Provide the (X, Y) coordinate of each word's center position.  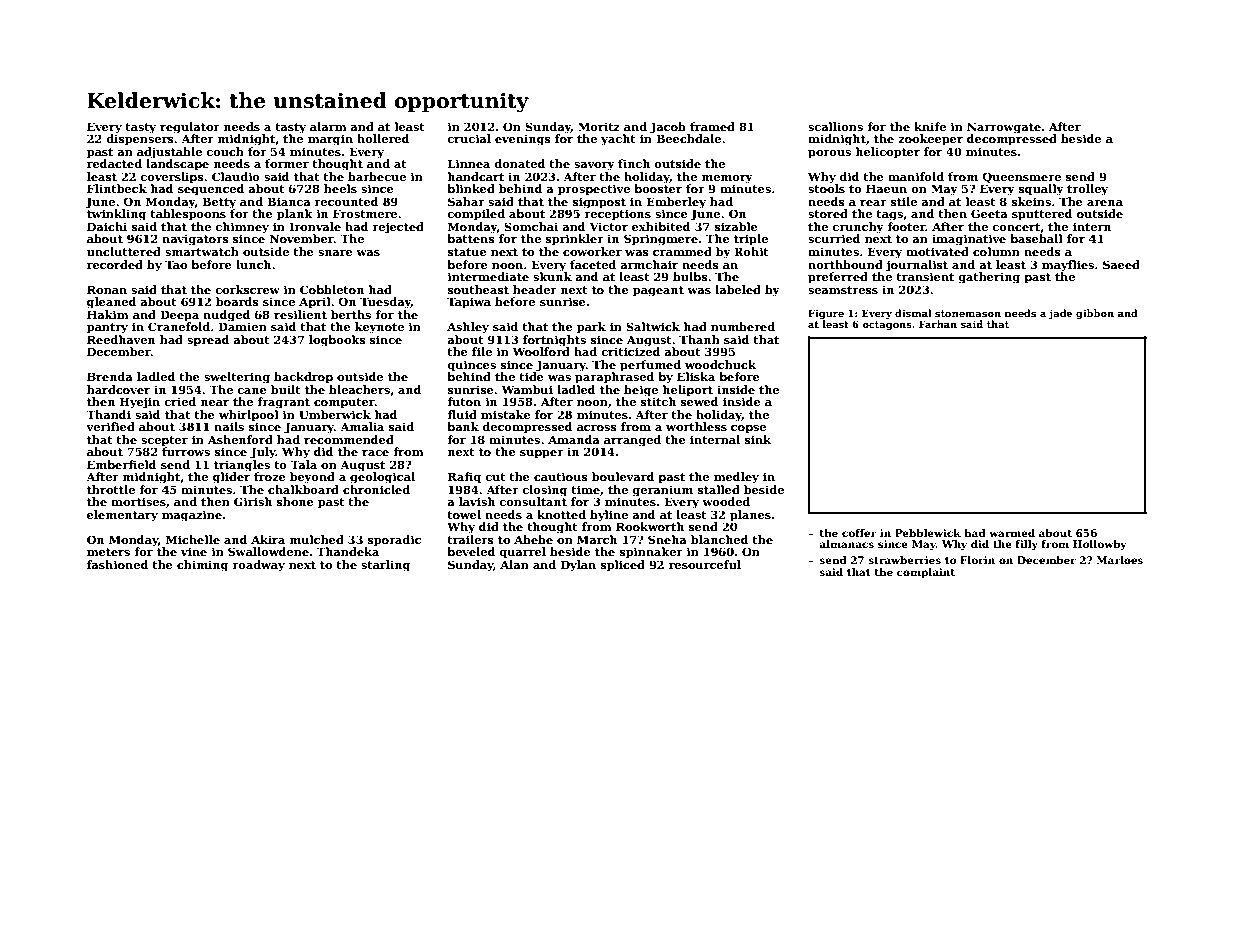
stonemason (968, 313)
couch (225, 151)
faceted (593, 264)
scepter (164, 441)
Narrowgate (1004, 128)
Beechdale (688, 138)
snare (335, 253)
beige (641, 391)
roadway (258, 566)
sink (758, 439)
